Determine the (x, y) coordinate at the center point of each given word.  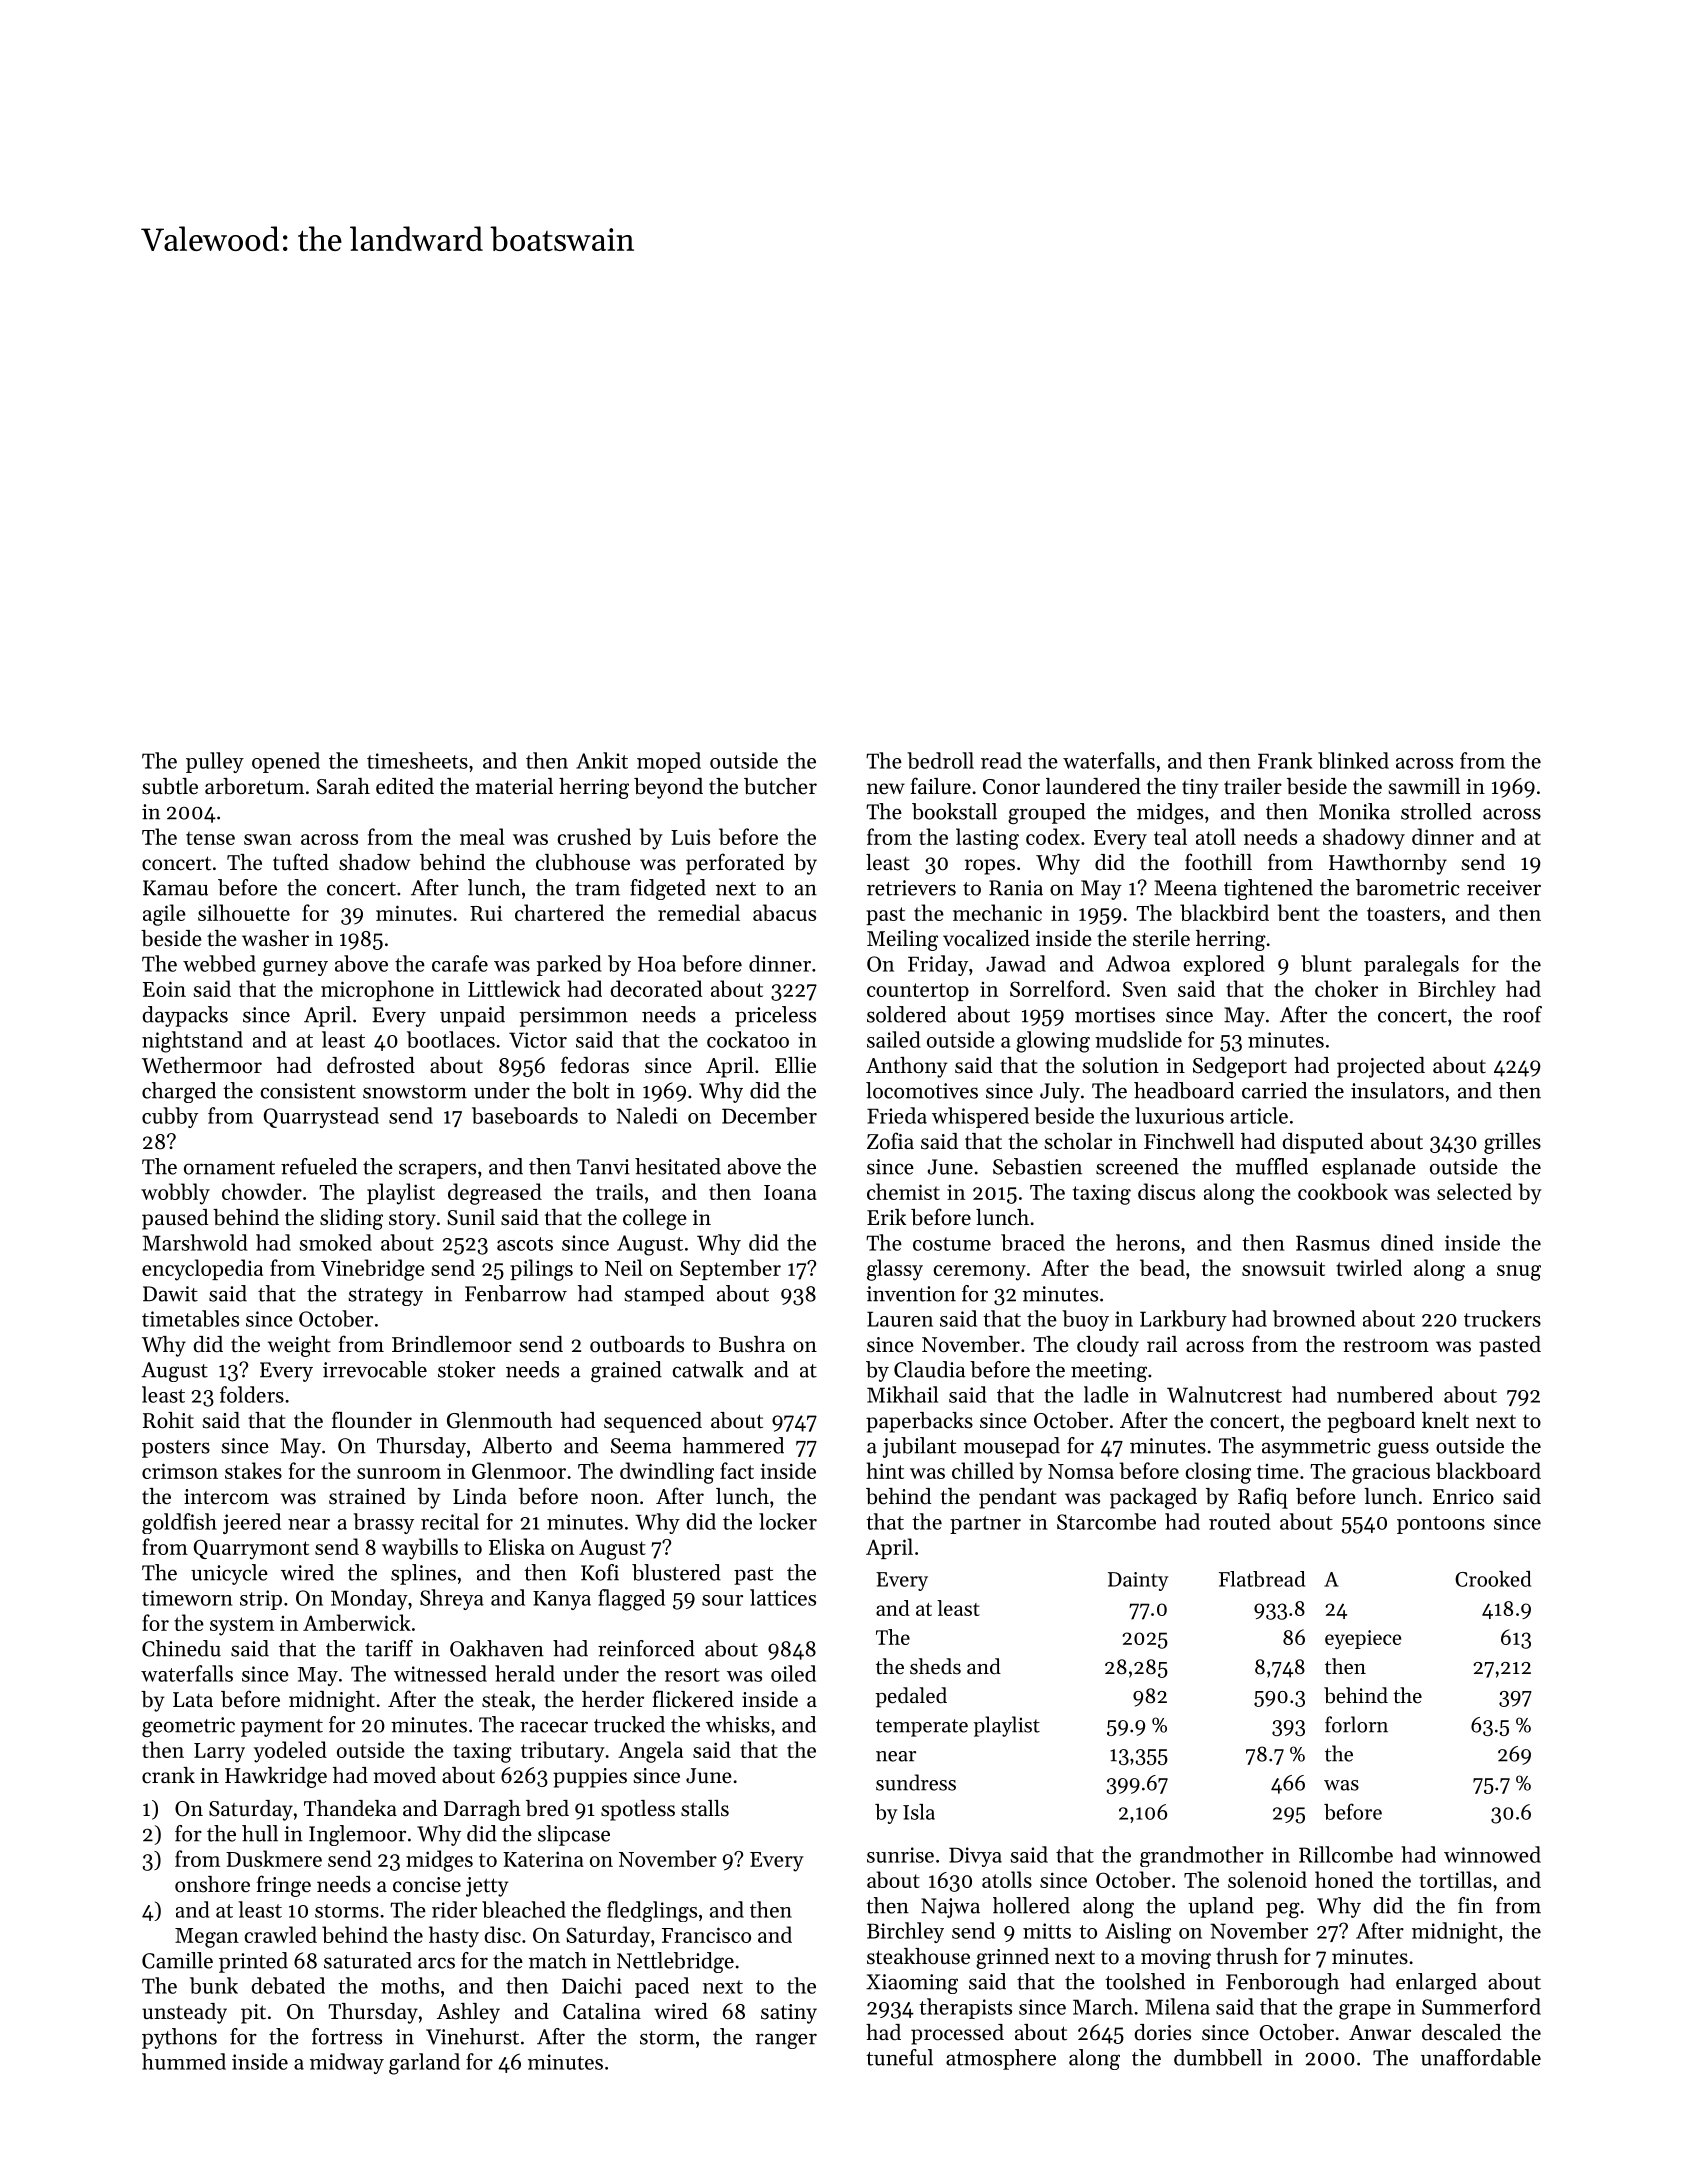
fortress (347, 2036)
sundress (916, 1782)
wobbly (175, 1194)
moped (669, 762)
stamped (664, 1295)
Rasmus (1333, 1243)
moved (404, 1775)
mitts (1047, 1931)
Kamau (175, 888)
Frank (1285, 760)
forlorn (1356, 1724)
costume (952, 1244)
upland (1221, 1907)
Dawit (170, 1294)
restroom (1386, 1345)
